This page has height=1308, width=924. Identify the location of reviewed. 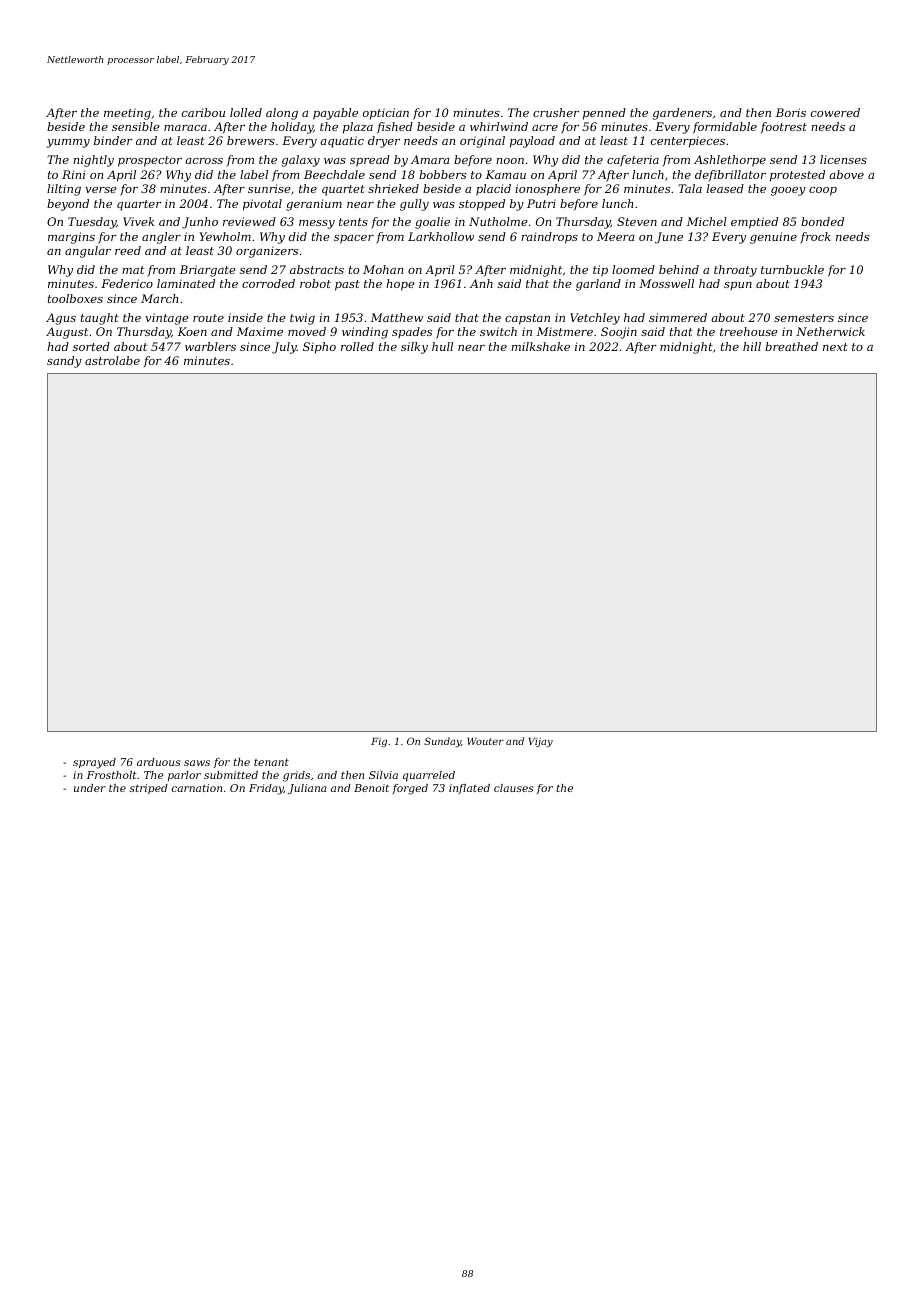
(249, 221).
